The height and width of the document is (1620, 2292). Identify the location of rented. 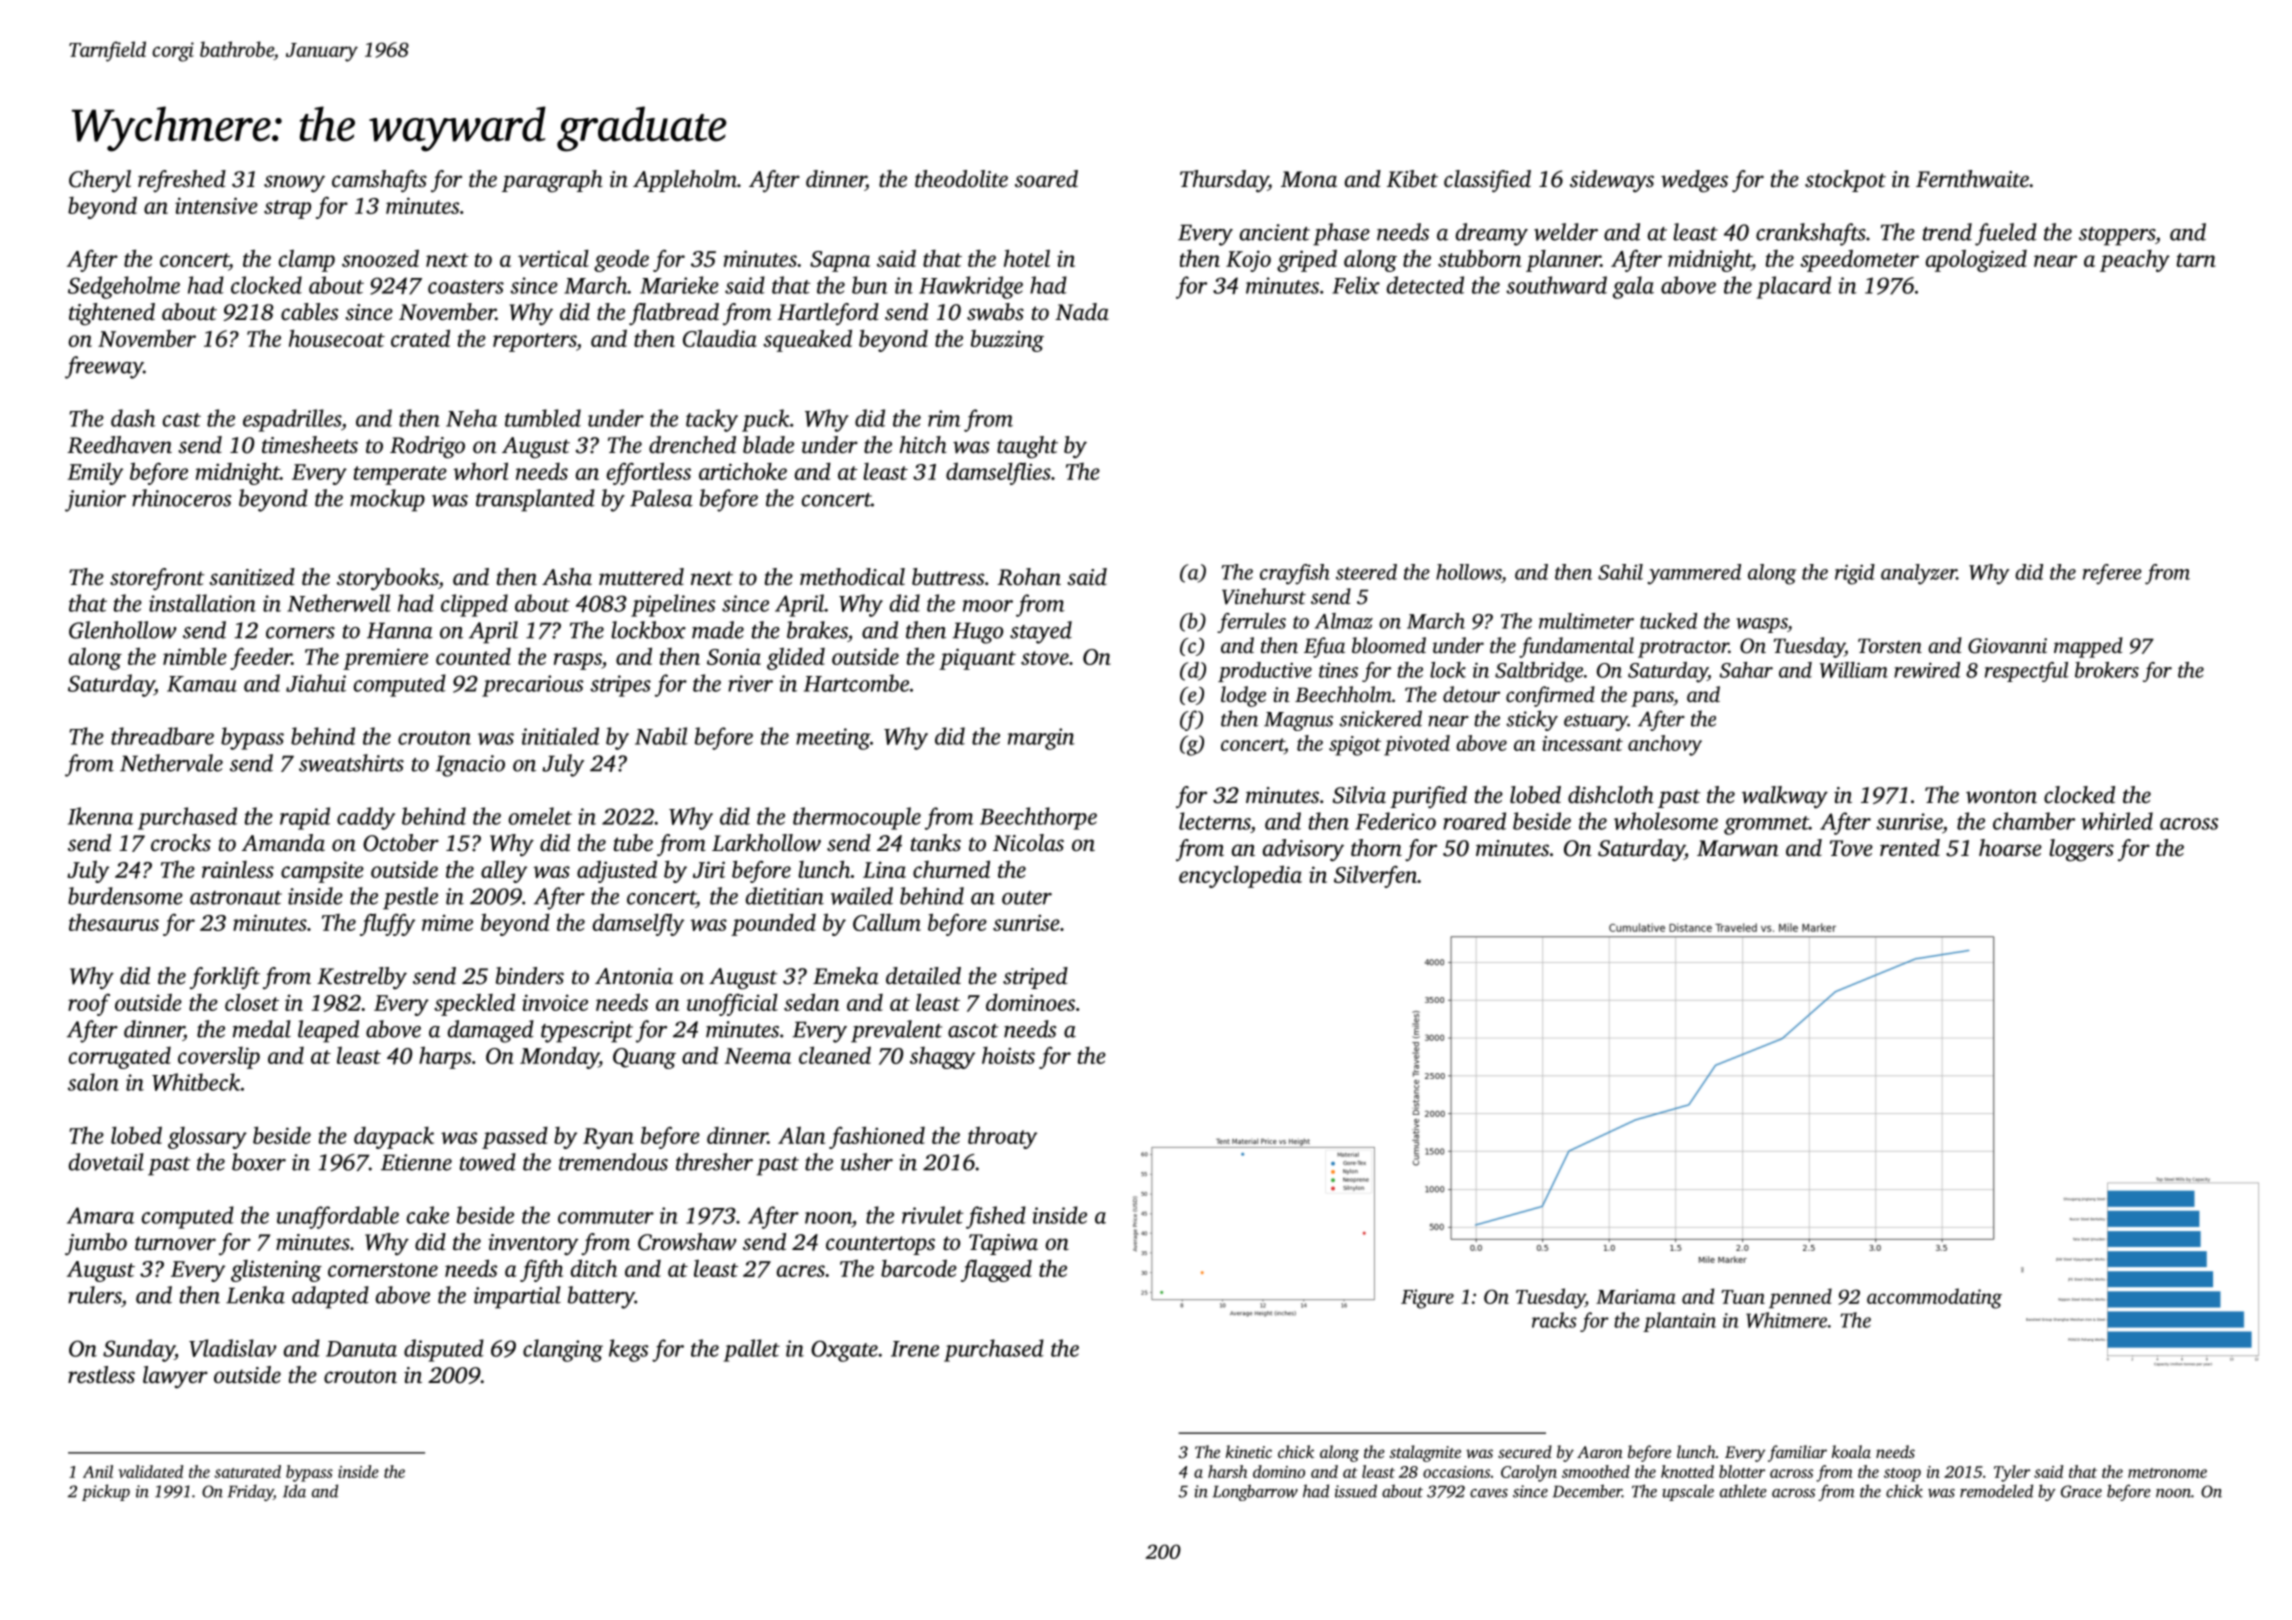
(1910, 848).
